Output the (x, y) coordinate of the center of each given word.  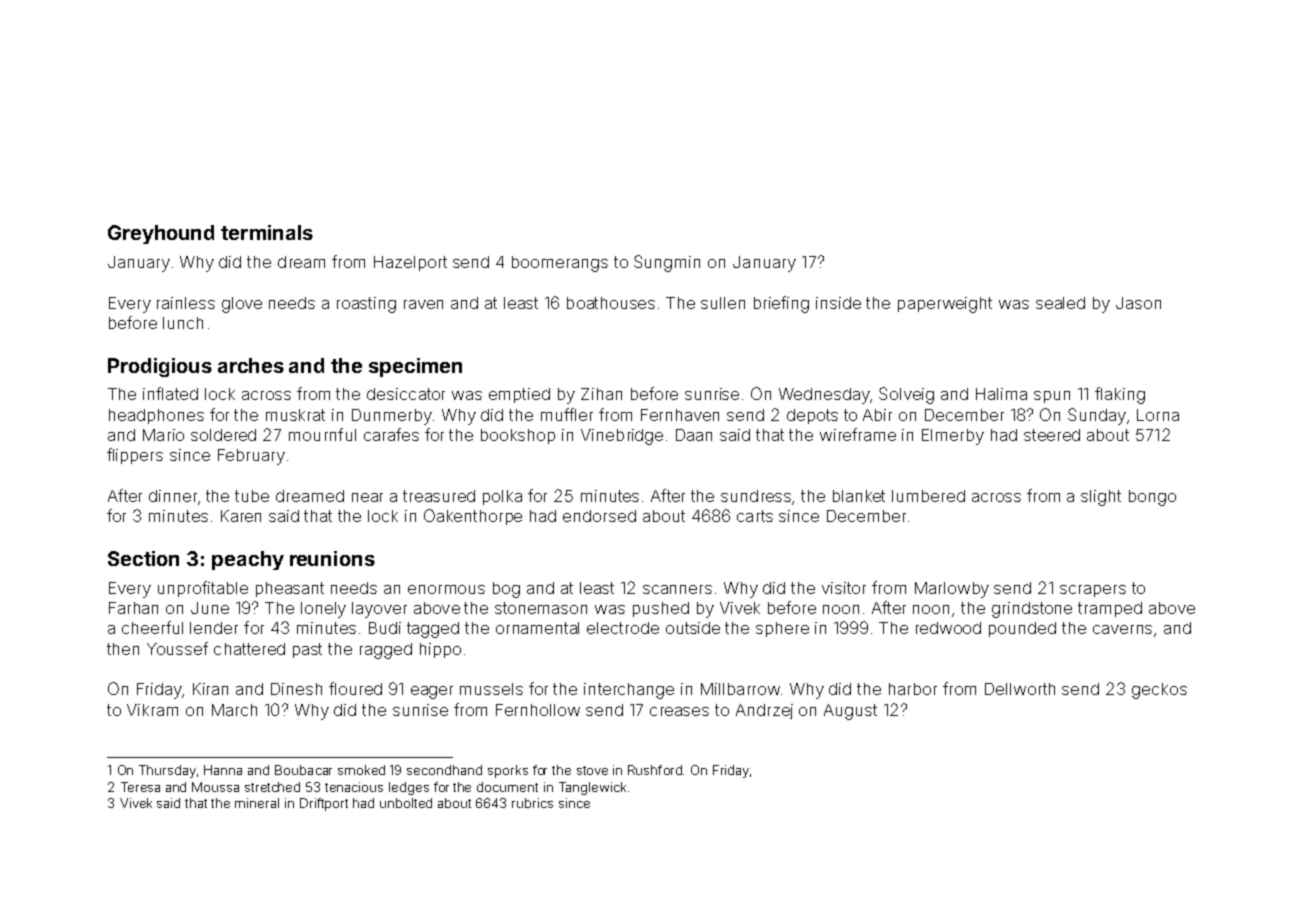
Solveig (906, 395)
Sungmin (667, 263)
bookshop (518, 436)
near (367, 497)
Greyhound (161, 234)
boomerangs (560, 264)
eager (432, 692)
